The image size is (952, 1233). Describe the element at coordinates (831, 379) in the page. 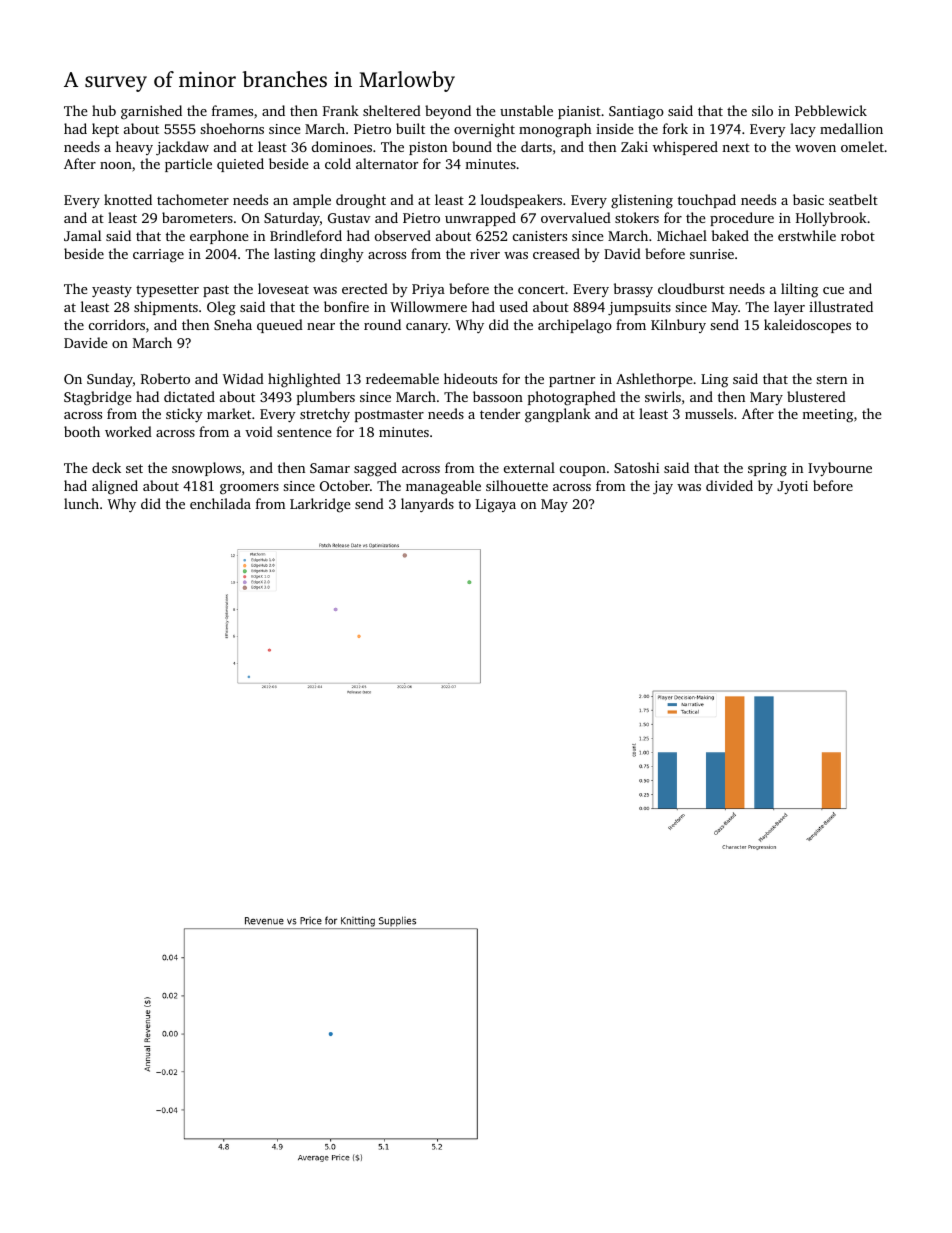

I see `stern` at that location.
